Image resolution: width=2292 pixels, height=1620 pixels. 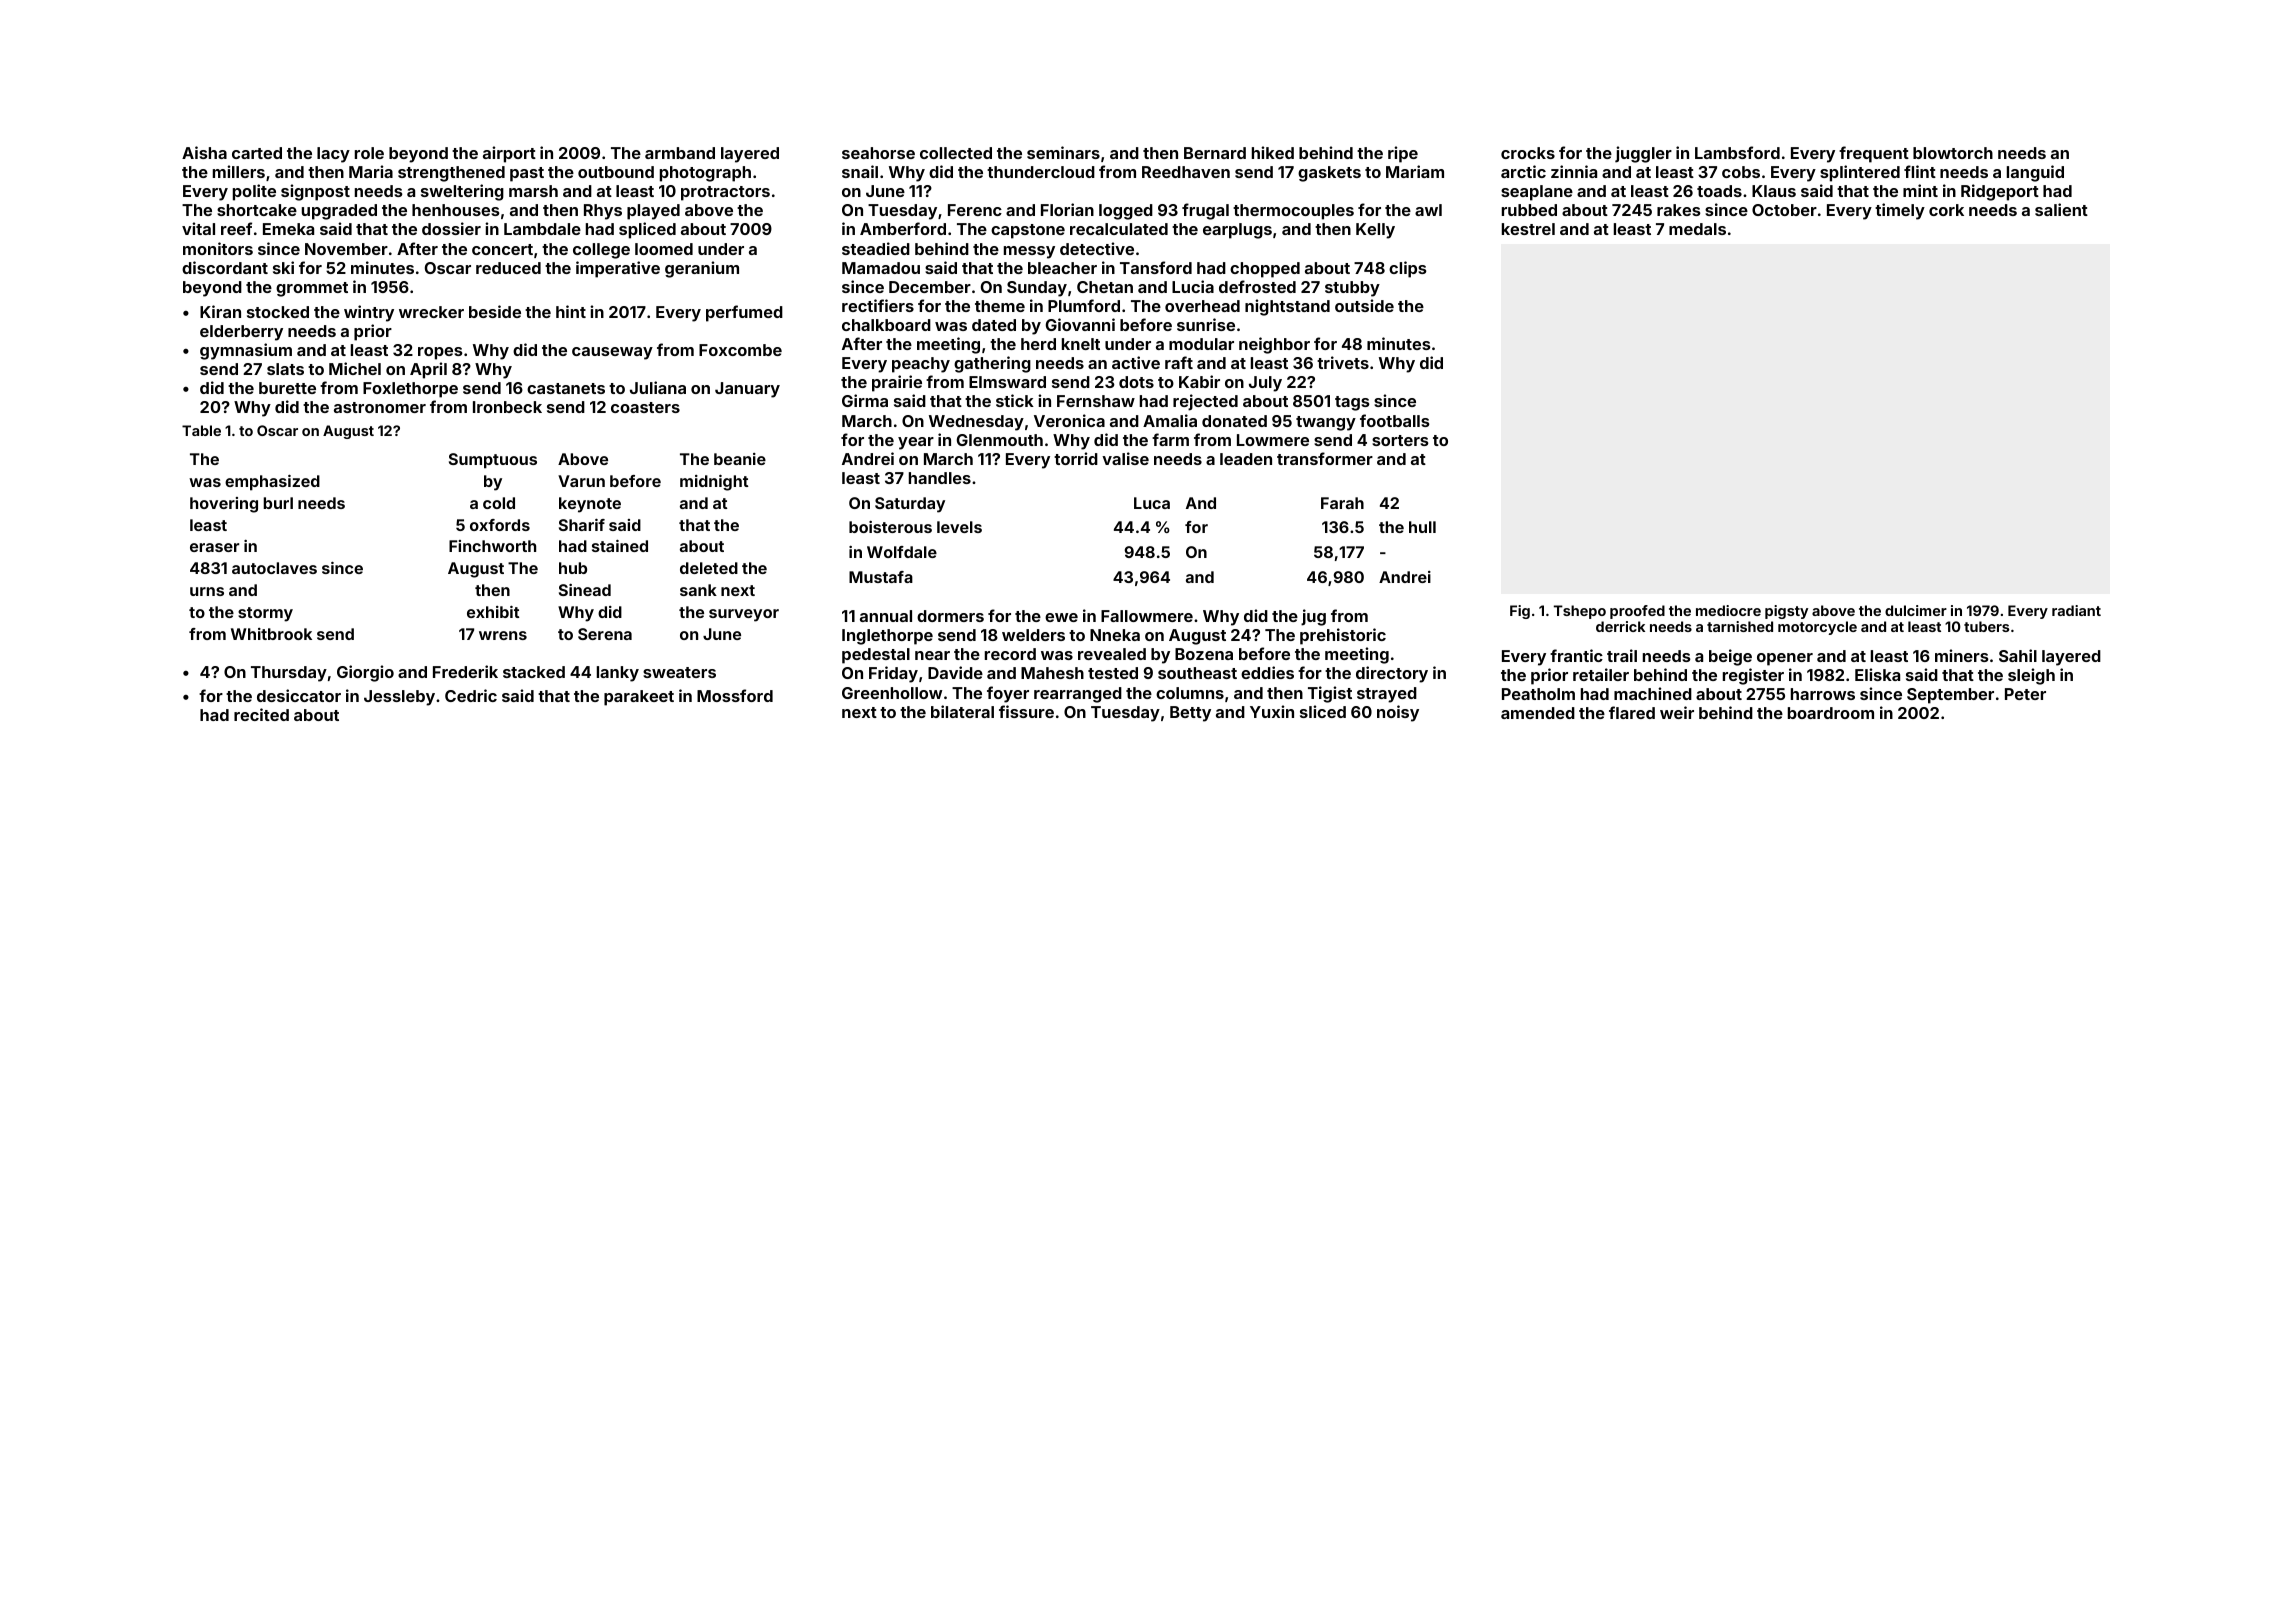 What do you see at coordinates (916, 443) in the page?
I see `year` at bounding box center [916, 443].
